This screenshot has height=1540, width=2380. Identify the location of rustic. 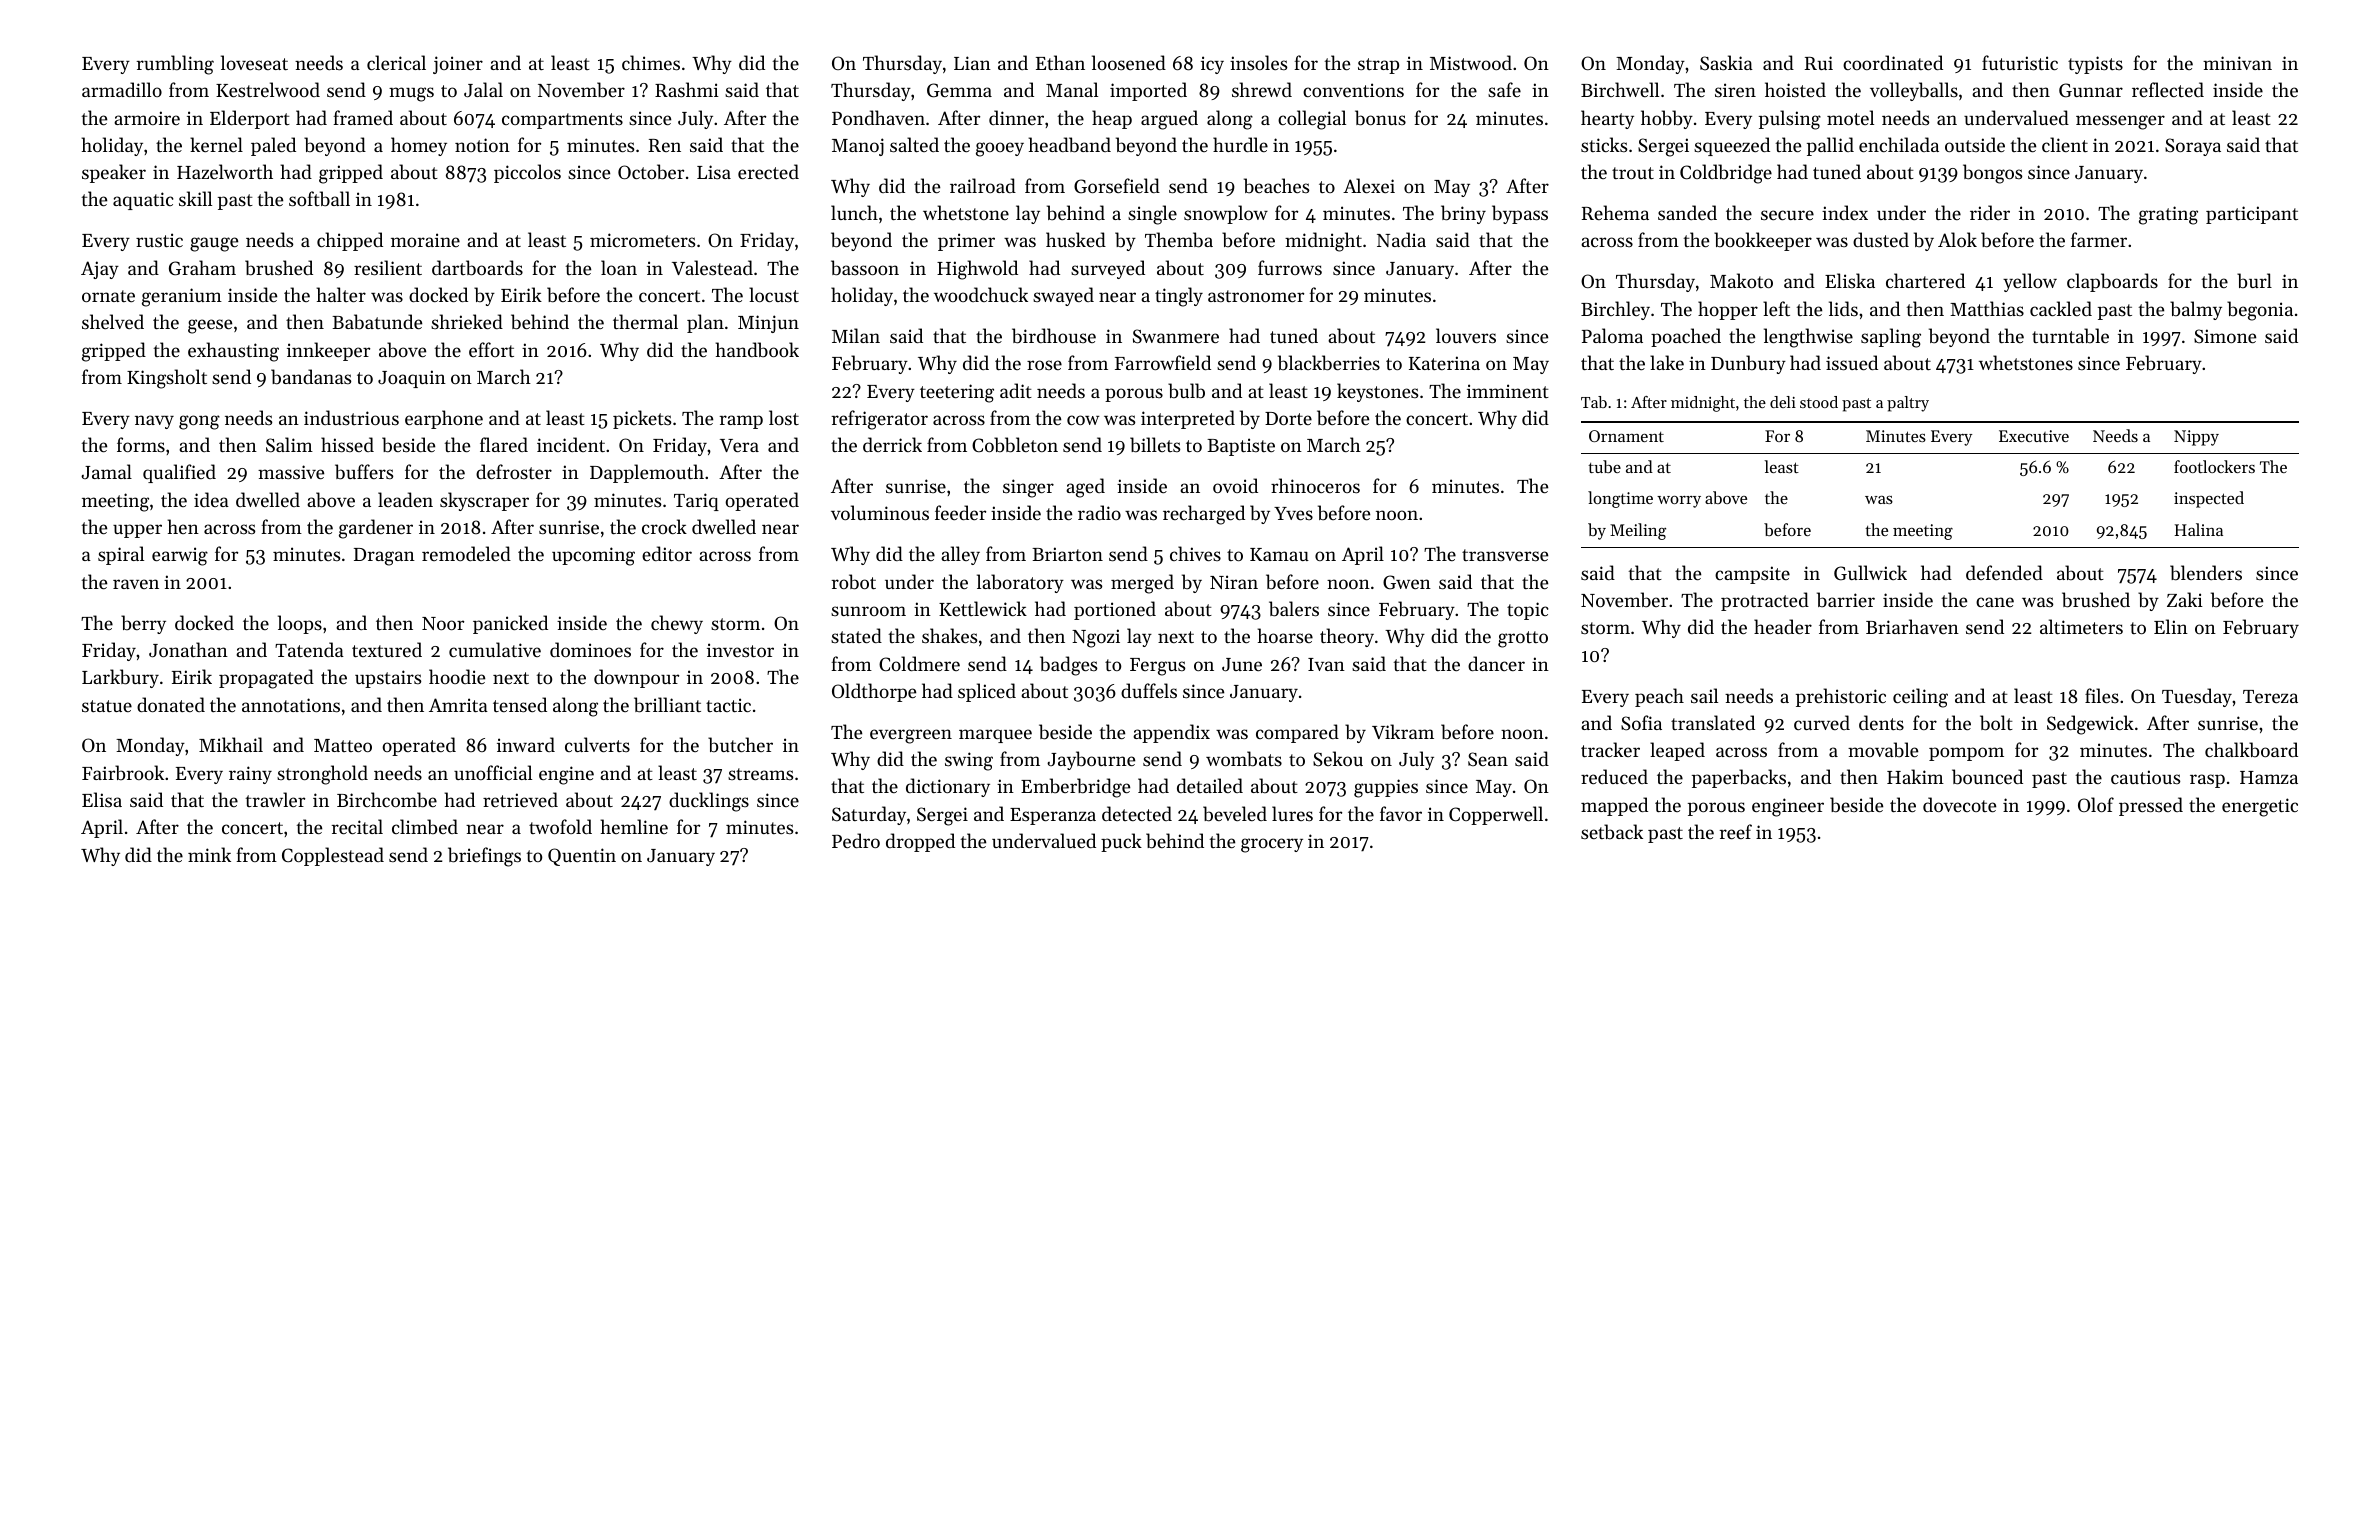
(159, 240).
